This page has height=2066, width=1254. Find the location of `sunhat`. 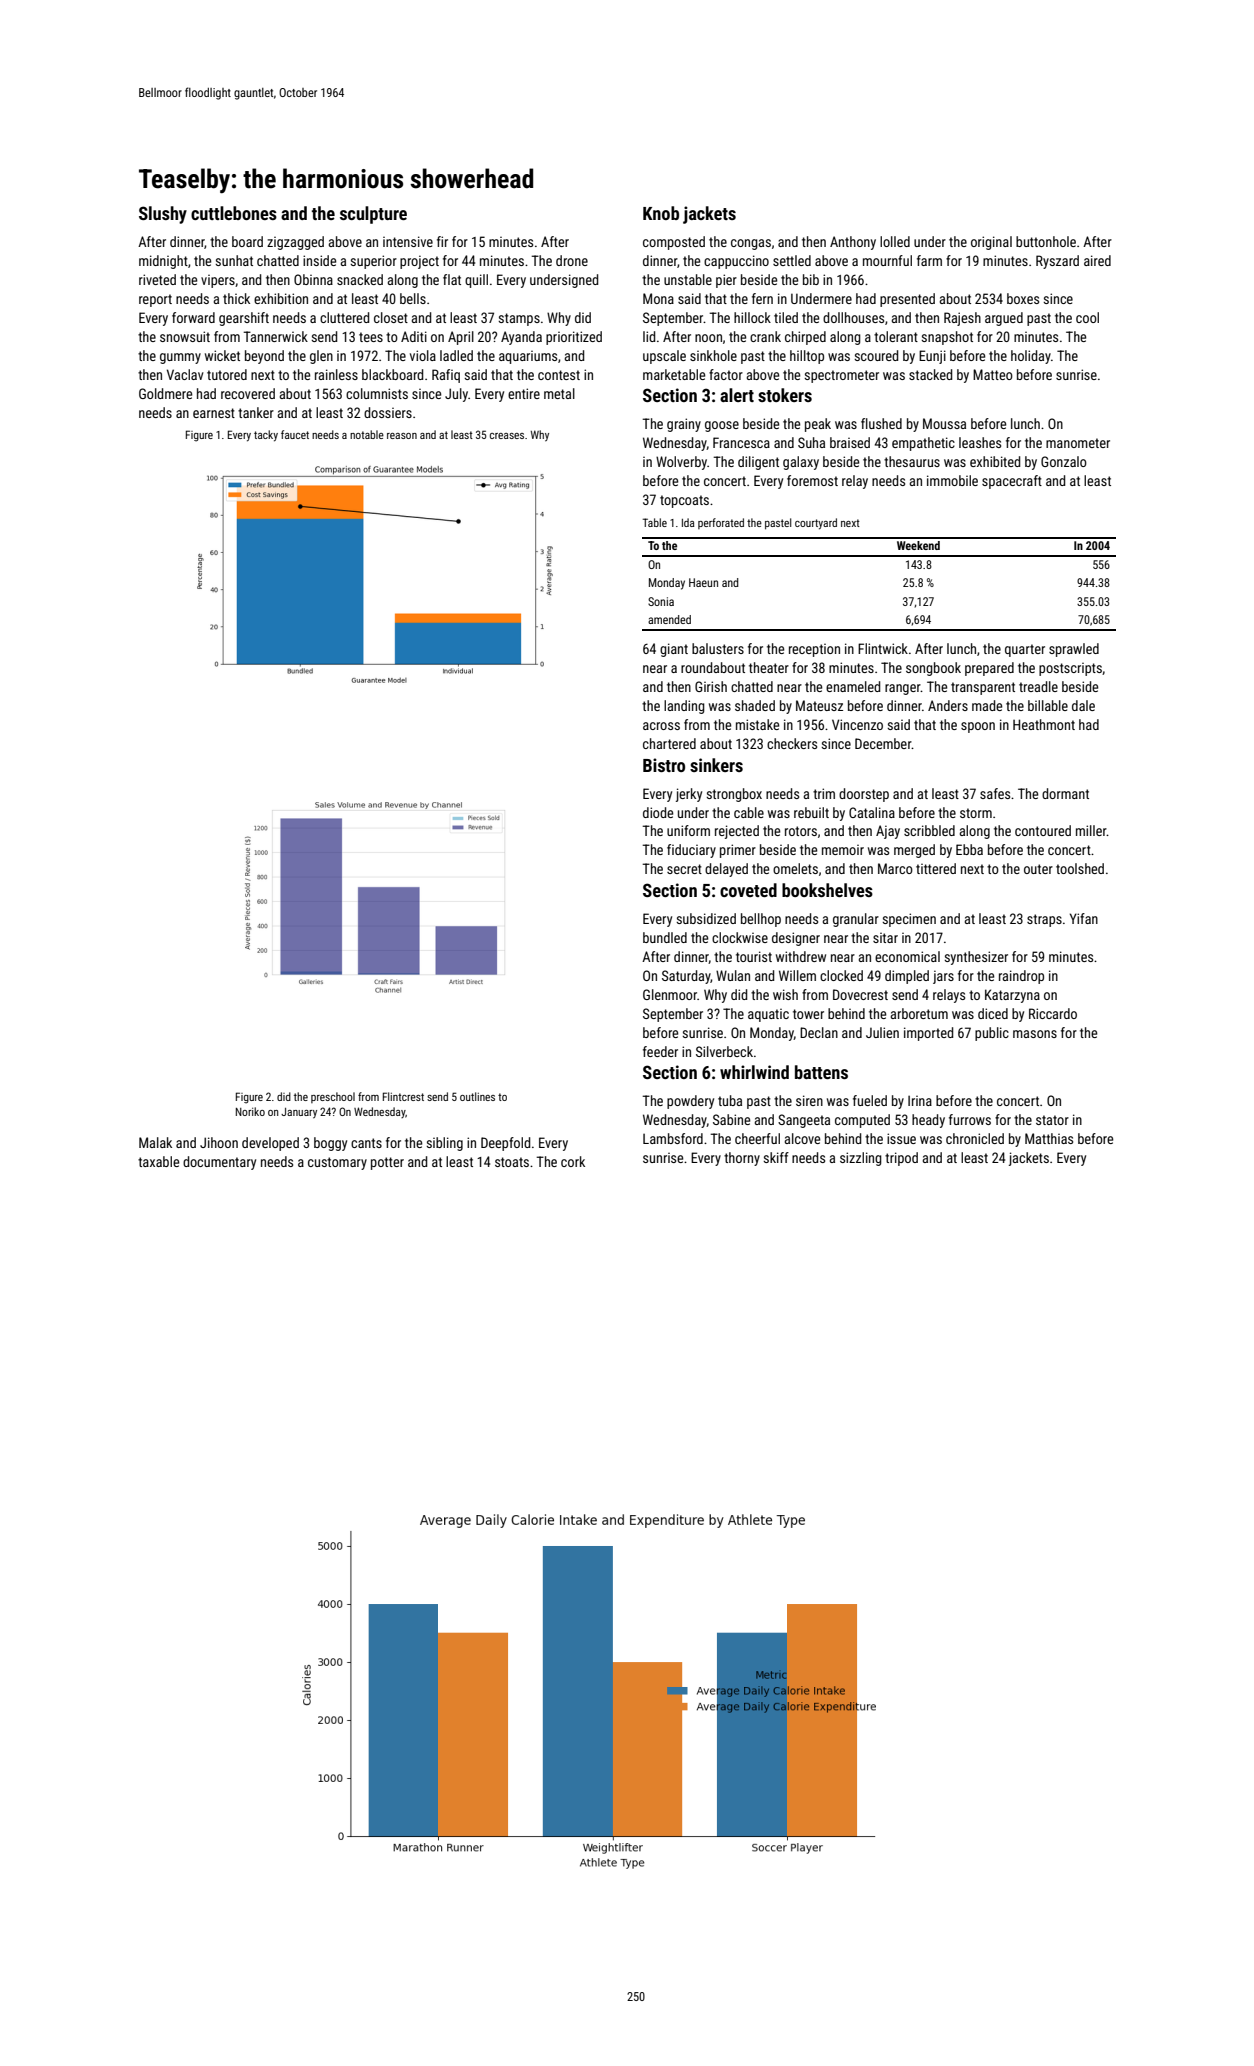

sunhat is located at coordinates (234, 260).
